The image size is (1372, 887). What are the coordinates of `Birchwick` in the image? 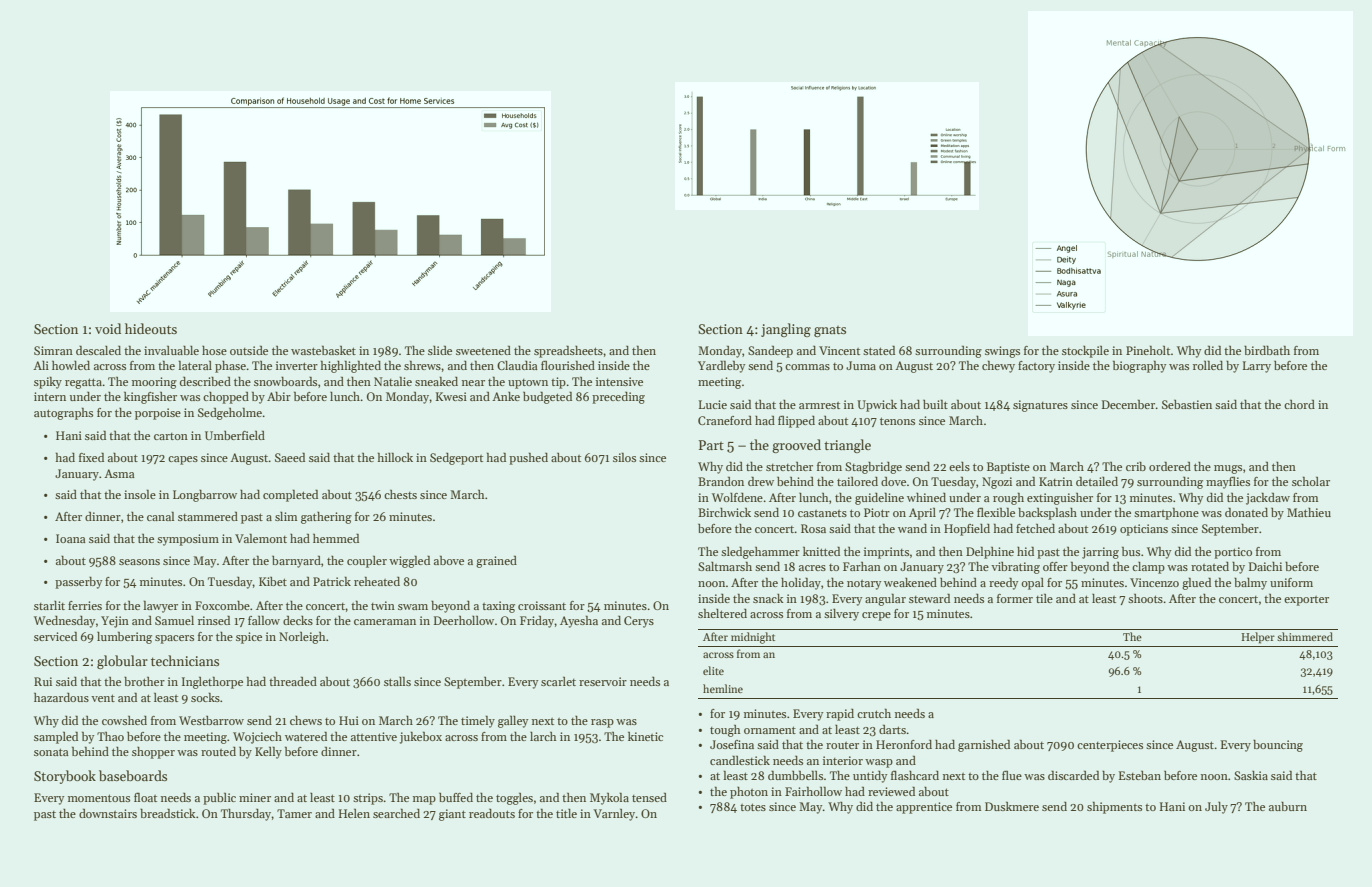 It's located at (724, 512).
